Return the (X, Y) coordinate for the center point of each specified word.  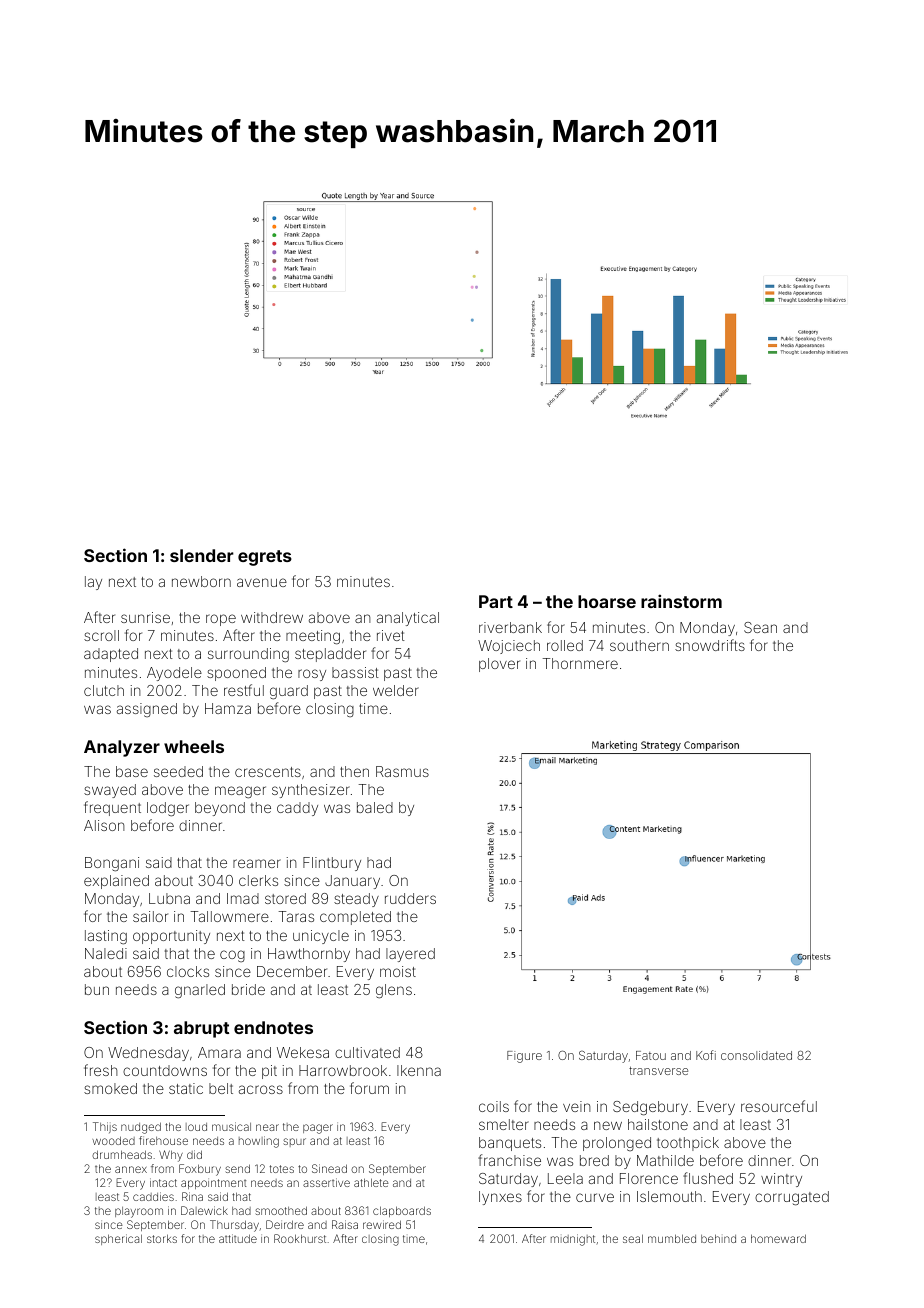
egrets (265, 558)
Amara (219, 1052)
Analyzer (122, 748)
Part (496, 601)
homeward (778, 1238)
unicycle (321, 937)
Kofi (706, 1055)
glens (394, 991)
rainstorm (681, 601)
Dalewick (204, 1210)
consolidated (756, 1055)
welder (396, 690)
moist (398, 971)
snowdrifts (710, 645)
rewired (382, 1224)
